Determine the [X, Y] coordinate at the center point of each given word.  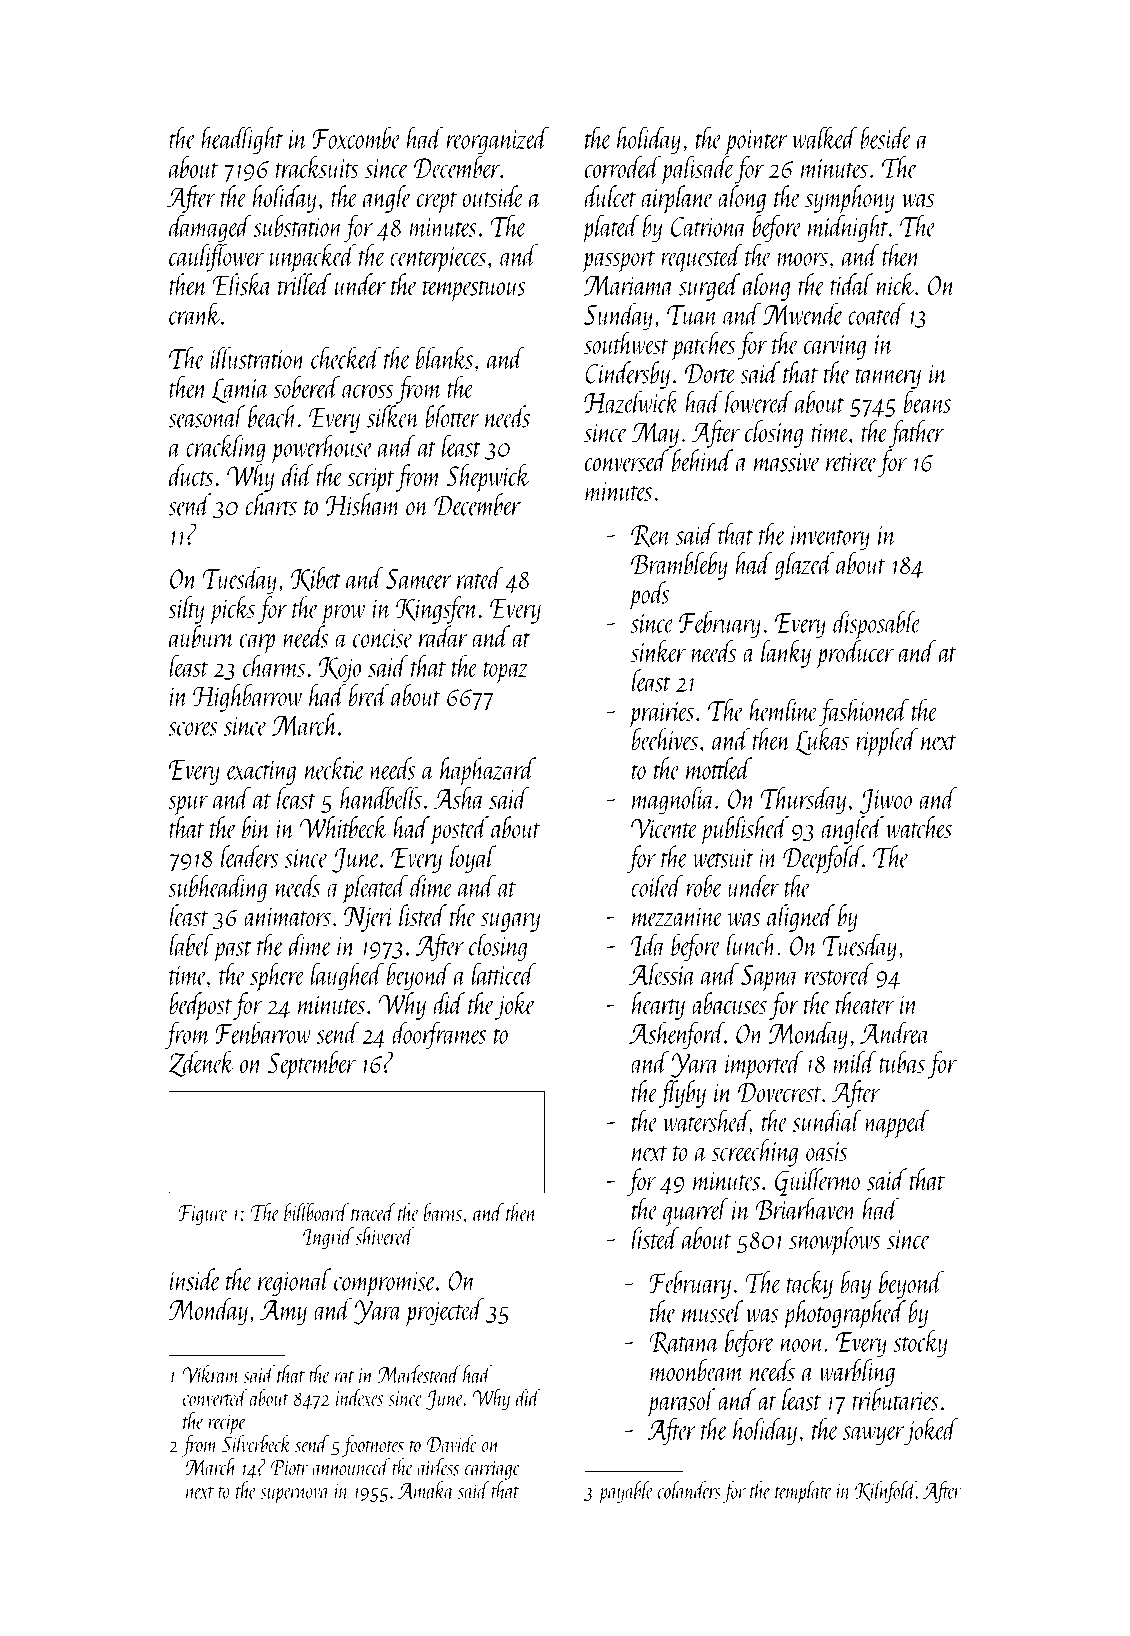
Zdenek [202, 1064]
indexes [359, 1397]
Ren [651, 536]
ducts [191, 475]
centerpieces [438, 260]
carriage [492, 1470]
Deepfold [823, 859]
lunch [751, 944]
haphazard [488, 771]
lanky [786, 654]
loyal [473, 859]
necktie [335, 768]
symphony [850, 199]
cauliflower [216, 258]
